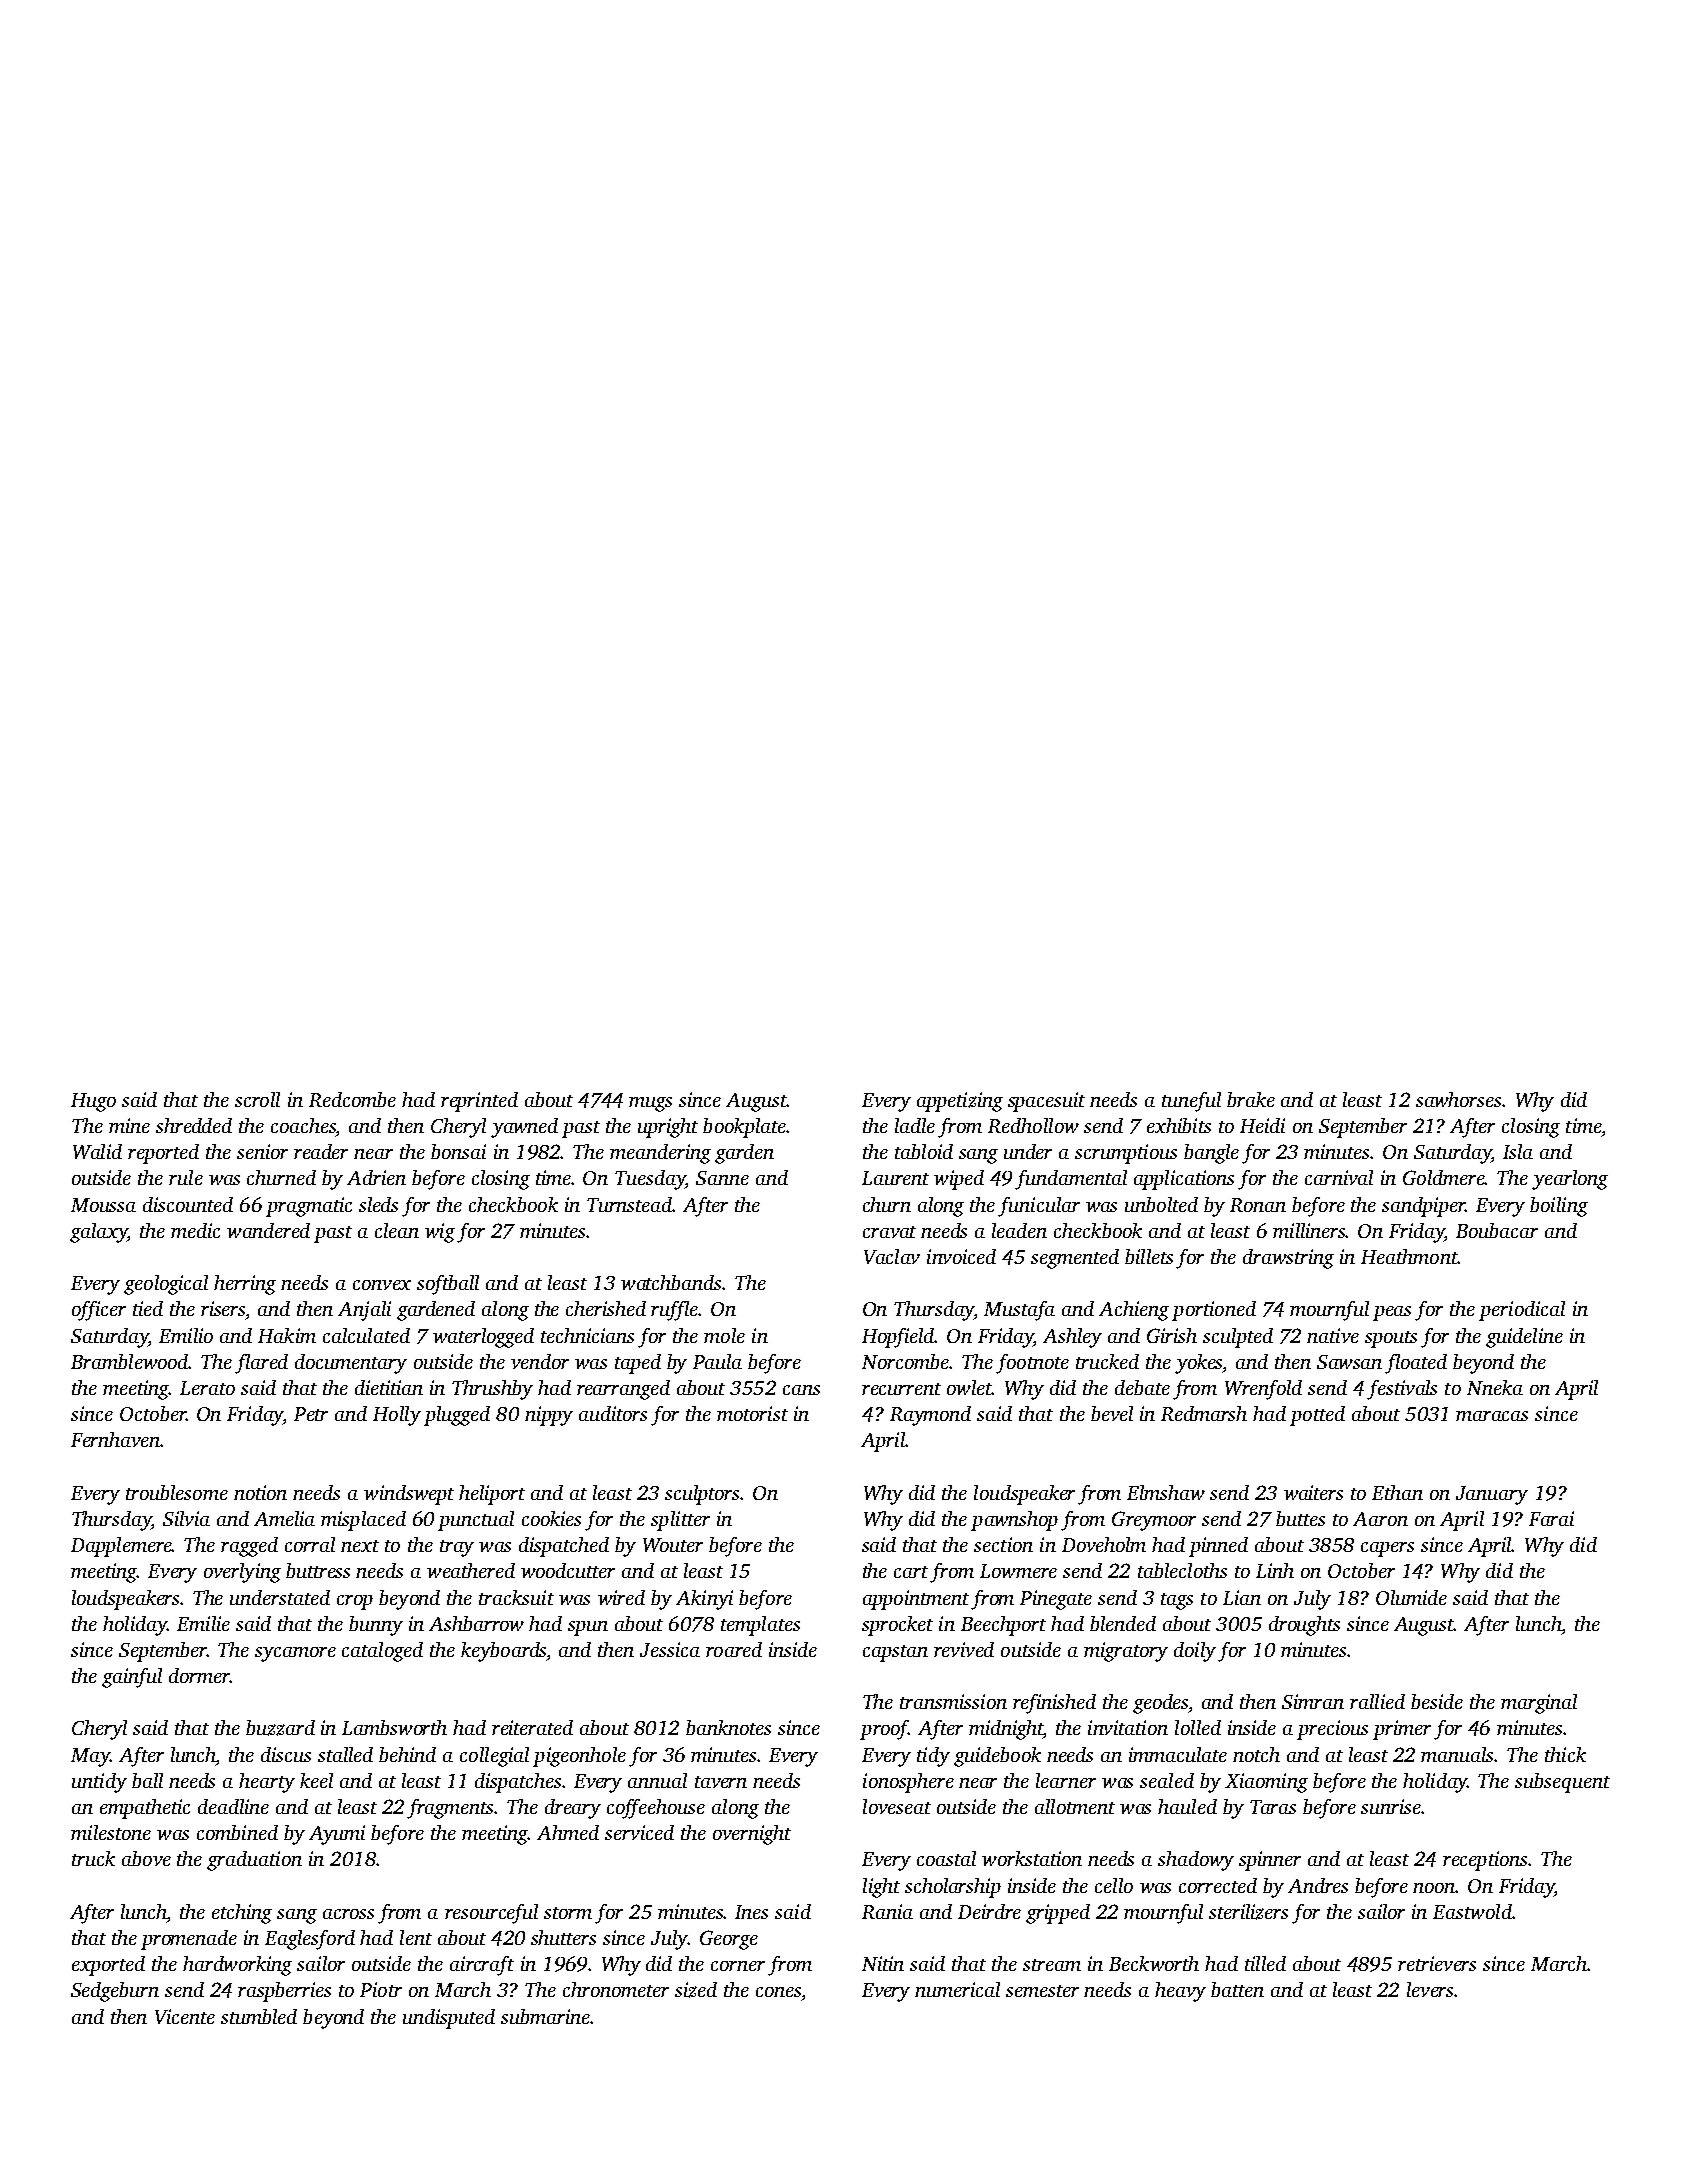 The height and width of the screenshot is (2178, 1683). What do you see at coordinates (1033, 1125) in the screenshot?
I see `Redhollow` at bounding box center [1033, 1125].
